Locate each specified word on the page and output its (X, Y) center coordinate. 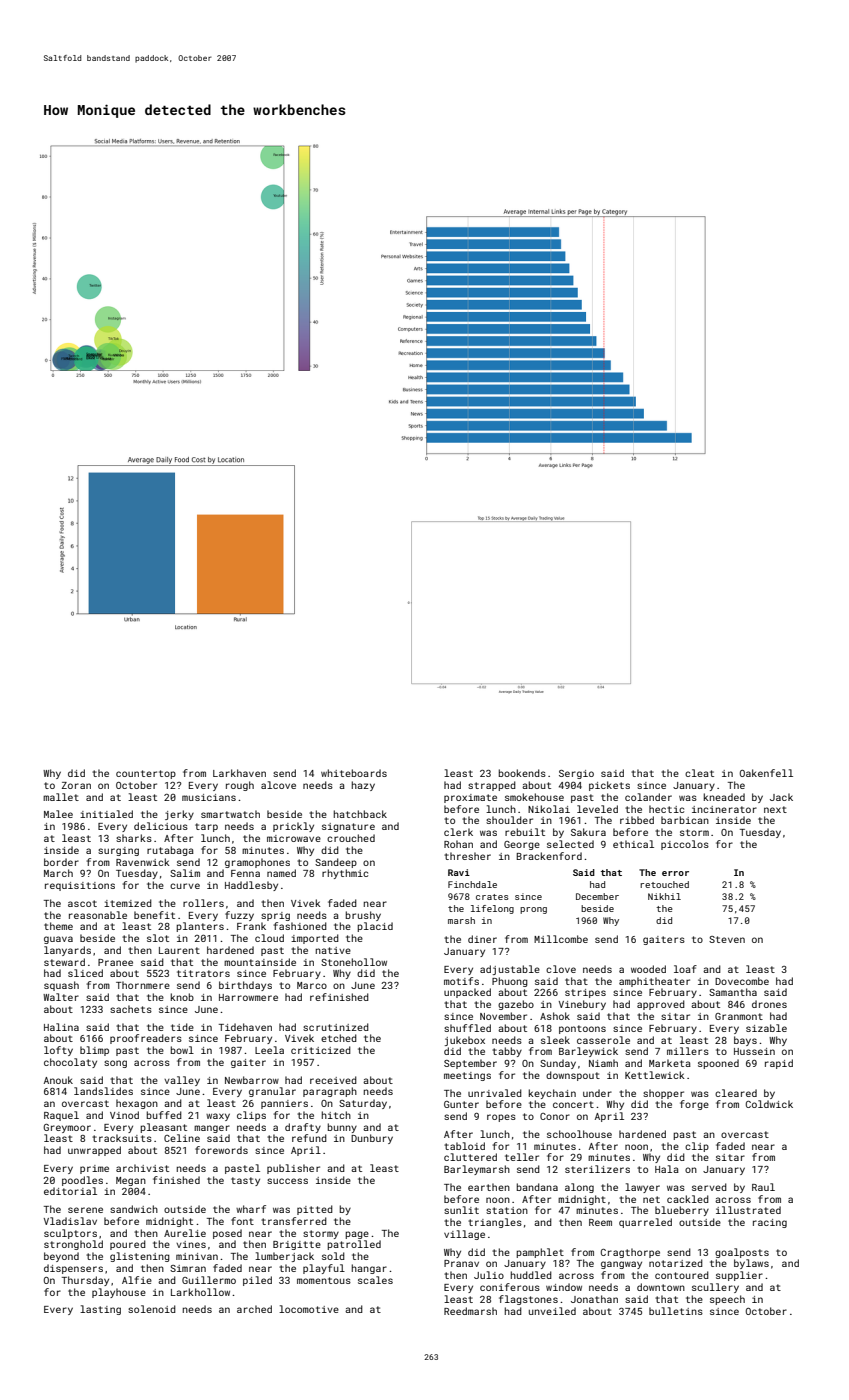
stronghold (73, 1245)
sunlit (461, 1210)
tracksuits (122, 1138)
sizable (766, 1028)
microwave (294, 838)
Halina (61, 1027)
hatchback (360, 814)
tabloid (464, 1146)
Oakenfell (766, 773)
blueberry (682, 1211)
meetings (467, 1076)
